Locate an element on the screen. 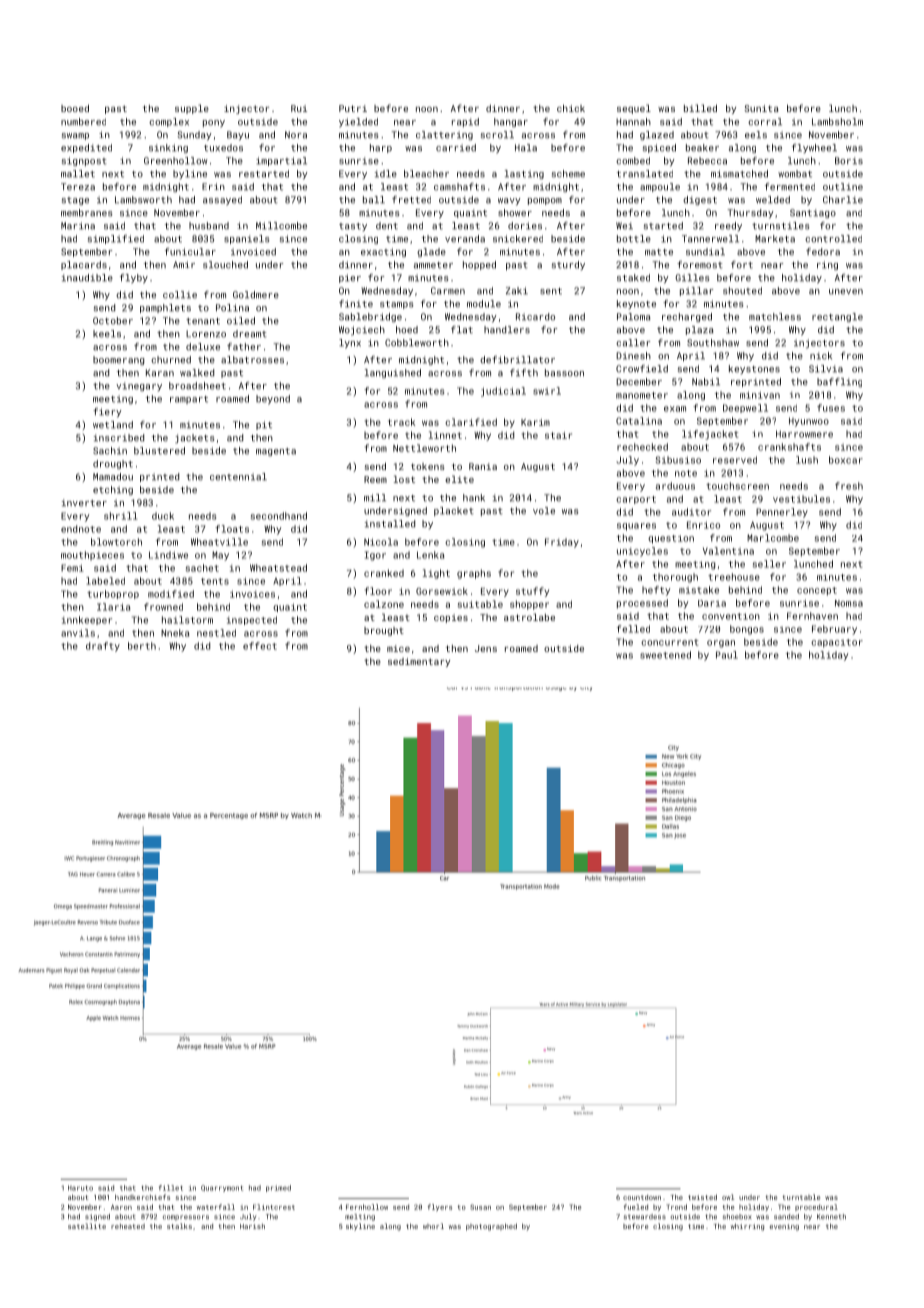  Polina is located at coordinates (232, 308).
